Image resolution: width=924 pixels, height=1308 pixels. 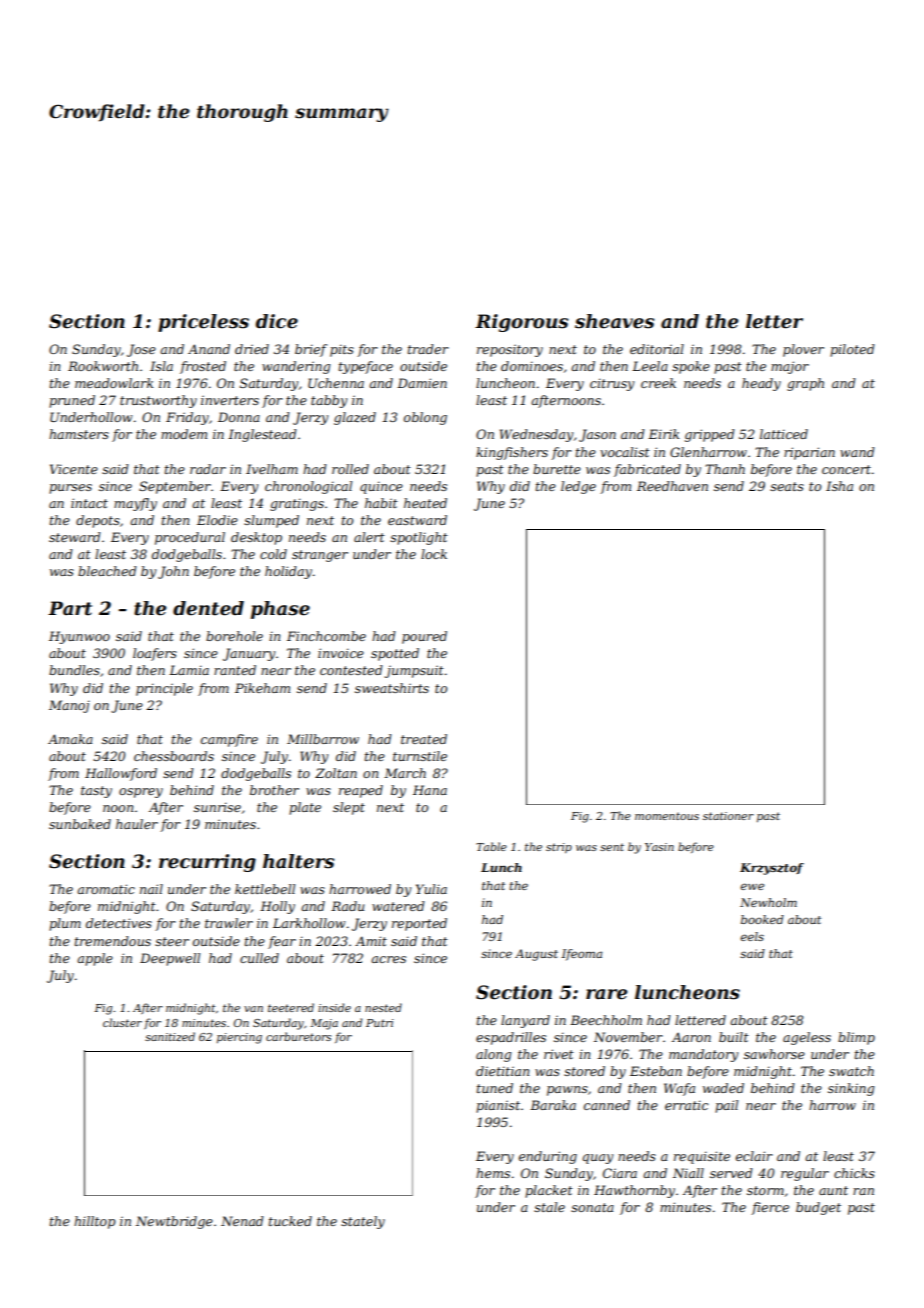 I want to click on Hana, so click(x=430, y=790).
